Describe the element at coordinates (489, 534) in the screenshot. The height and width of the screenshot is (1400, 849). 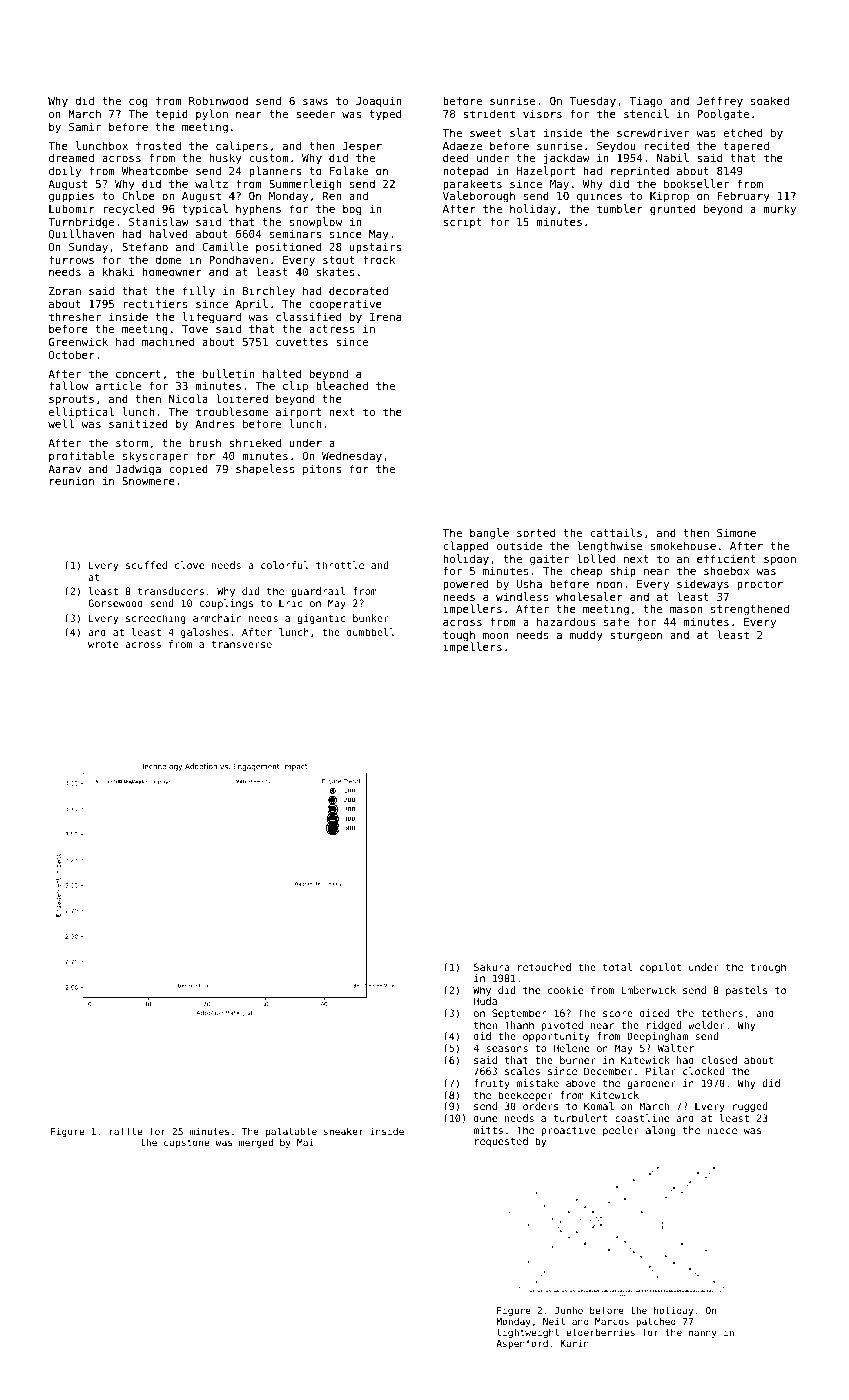
I see `bangle` at that location.
